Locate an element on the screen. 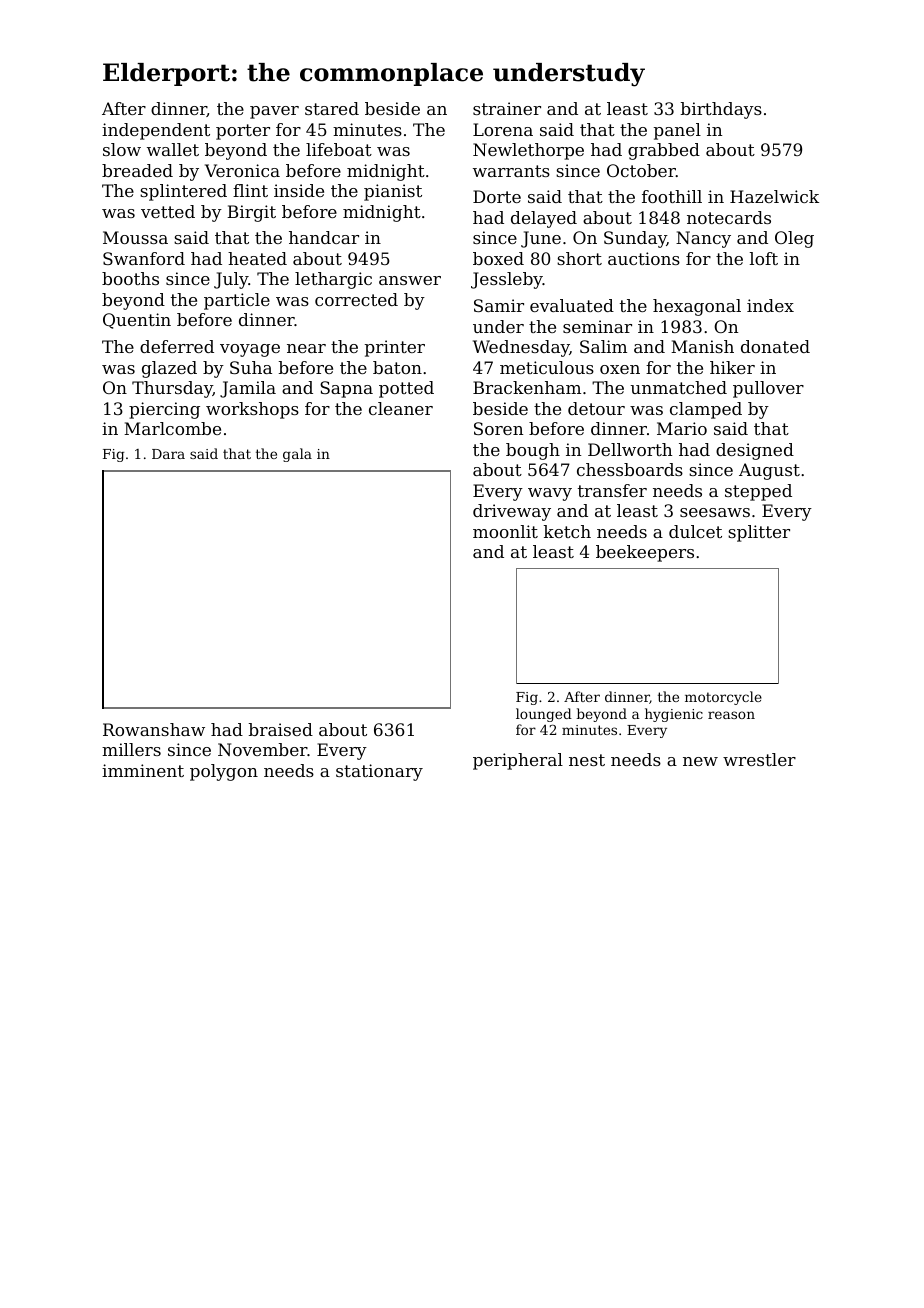  Hazelwick is located at coordinates (774, 196).
